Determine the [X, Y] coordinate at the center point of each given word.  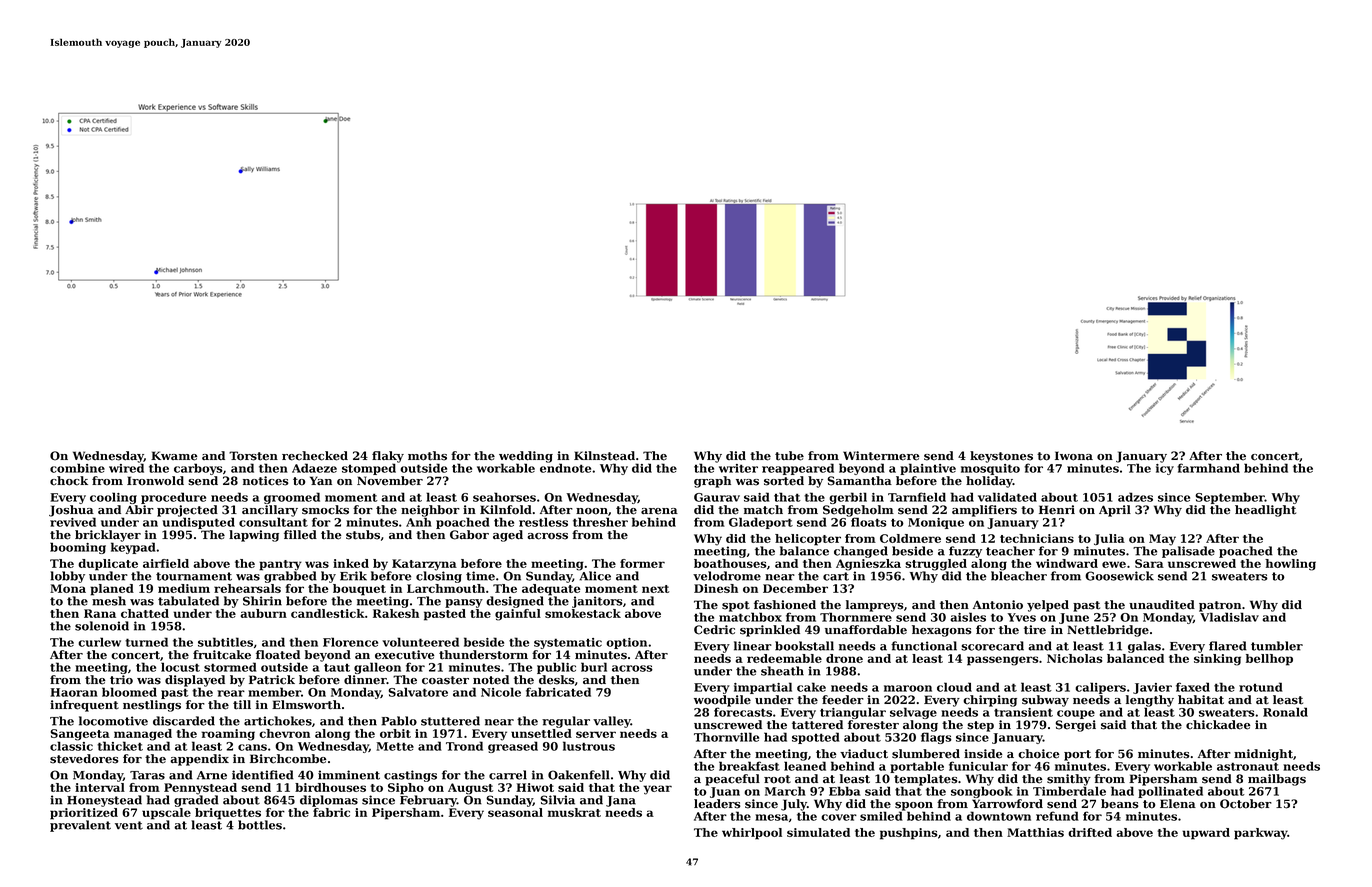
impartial [763, 688]
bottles [260, 825]
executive [405, 655]
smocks [325, 510]
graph [712, 482]
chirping [990, 701]
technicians [1037, 538]
